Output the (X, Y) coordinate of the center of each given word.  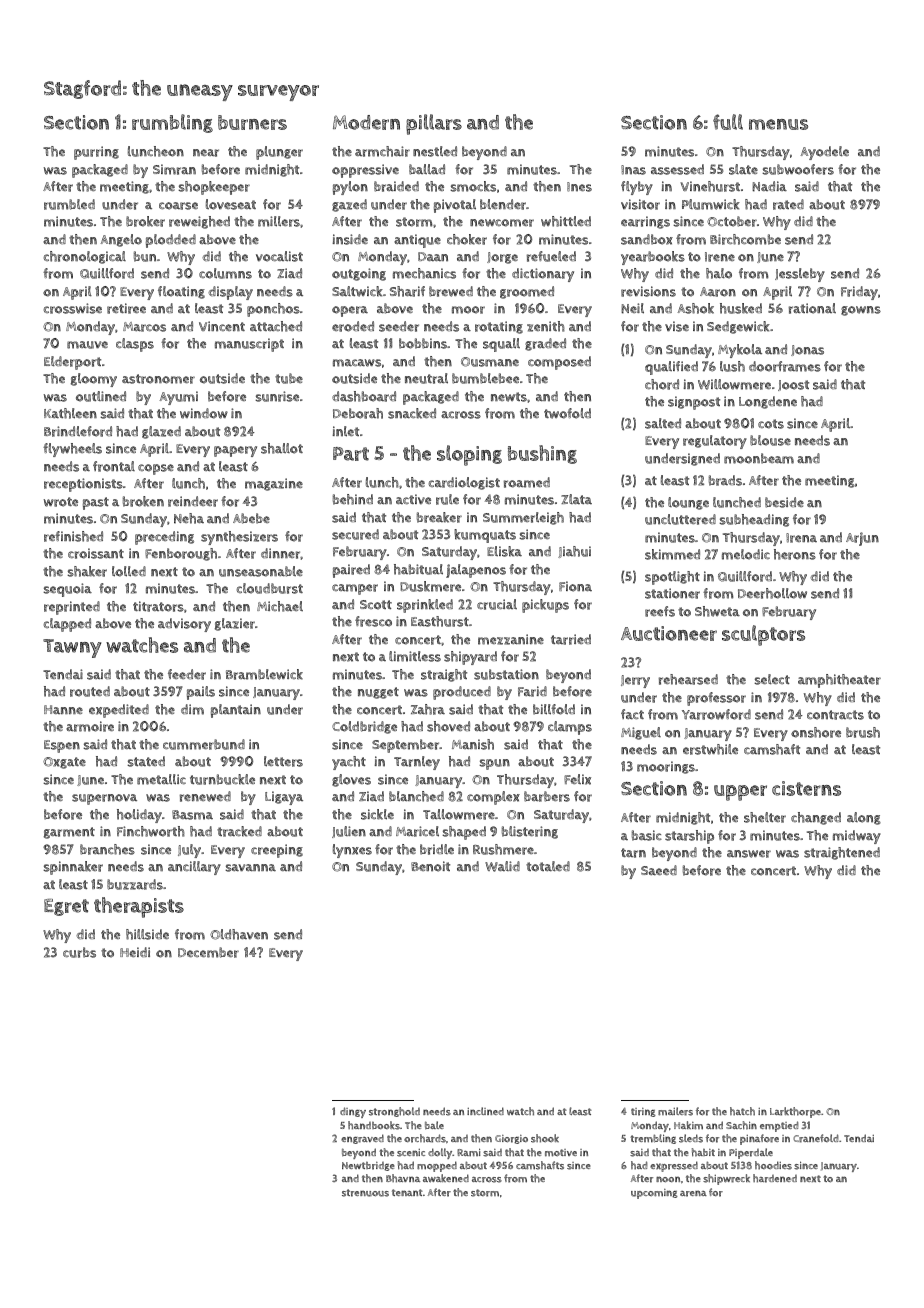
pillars (434, 124)
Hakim (688, 1125)
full (728, 122)
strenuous (365, 1193)
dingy (353, 1112)
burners (252, 122)
